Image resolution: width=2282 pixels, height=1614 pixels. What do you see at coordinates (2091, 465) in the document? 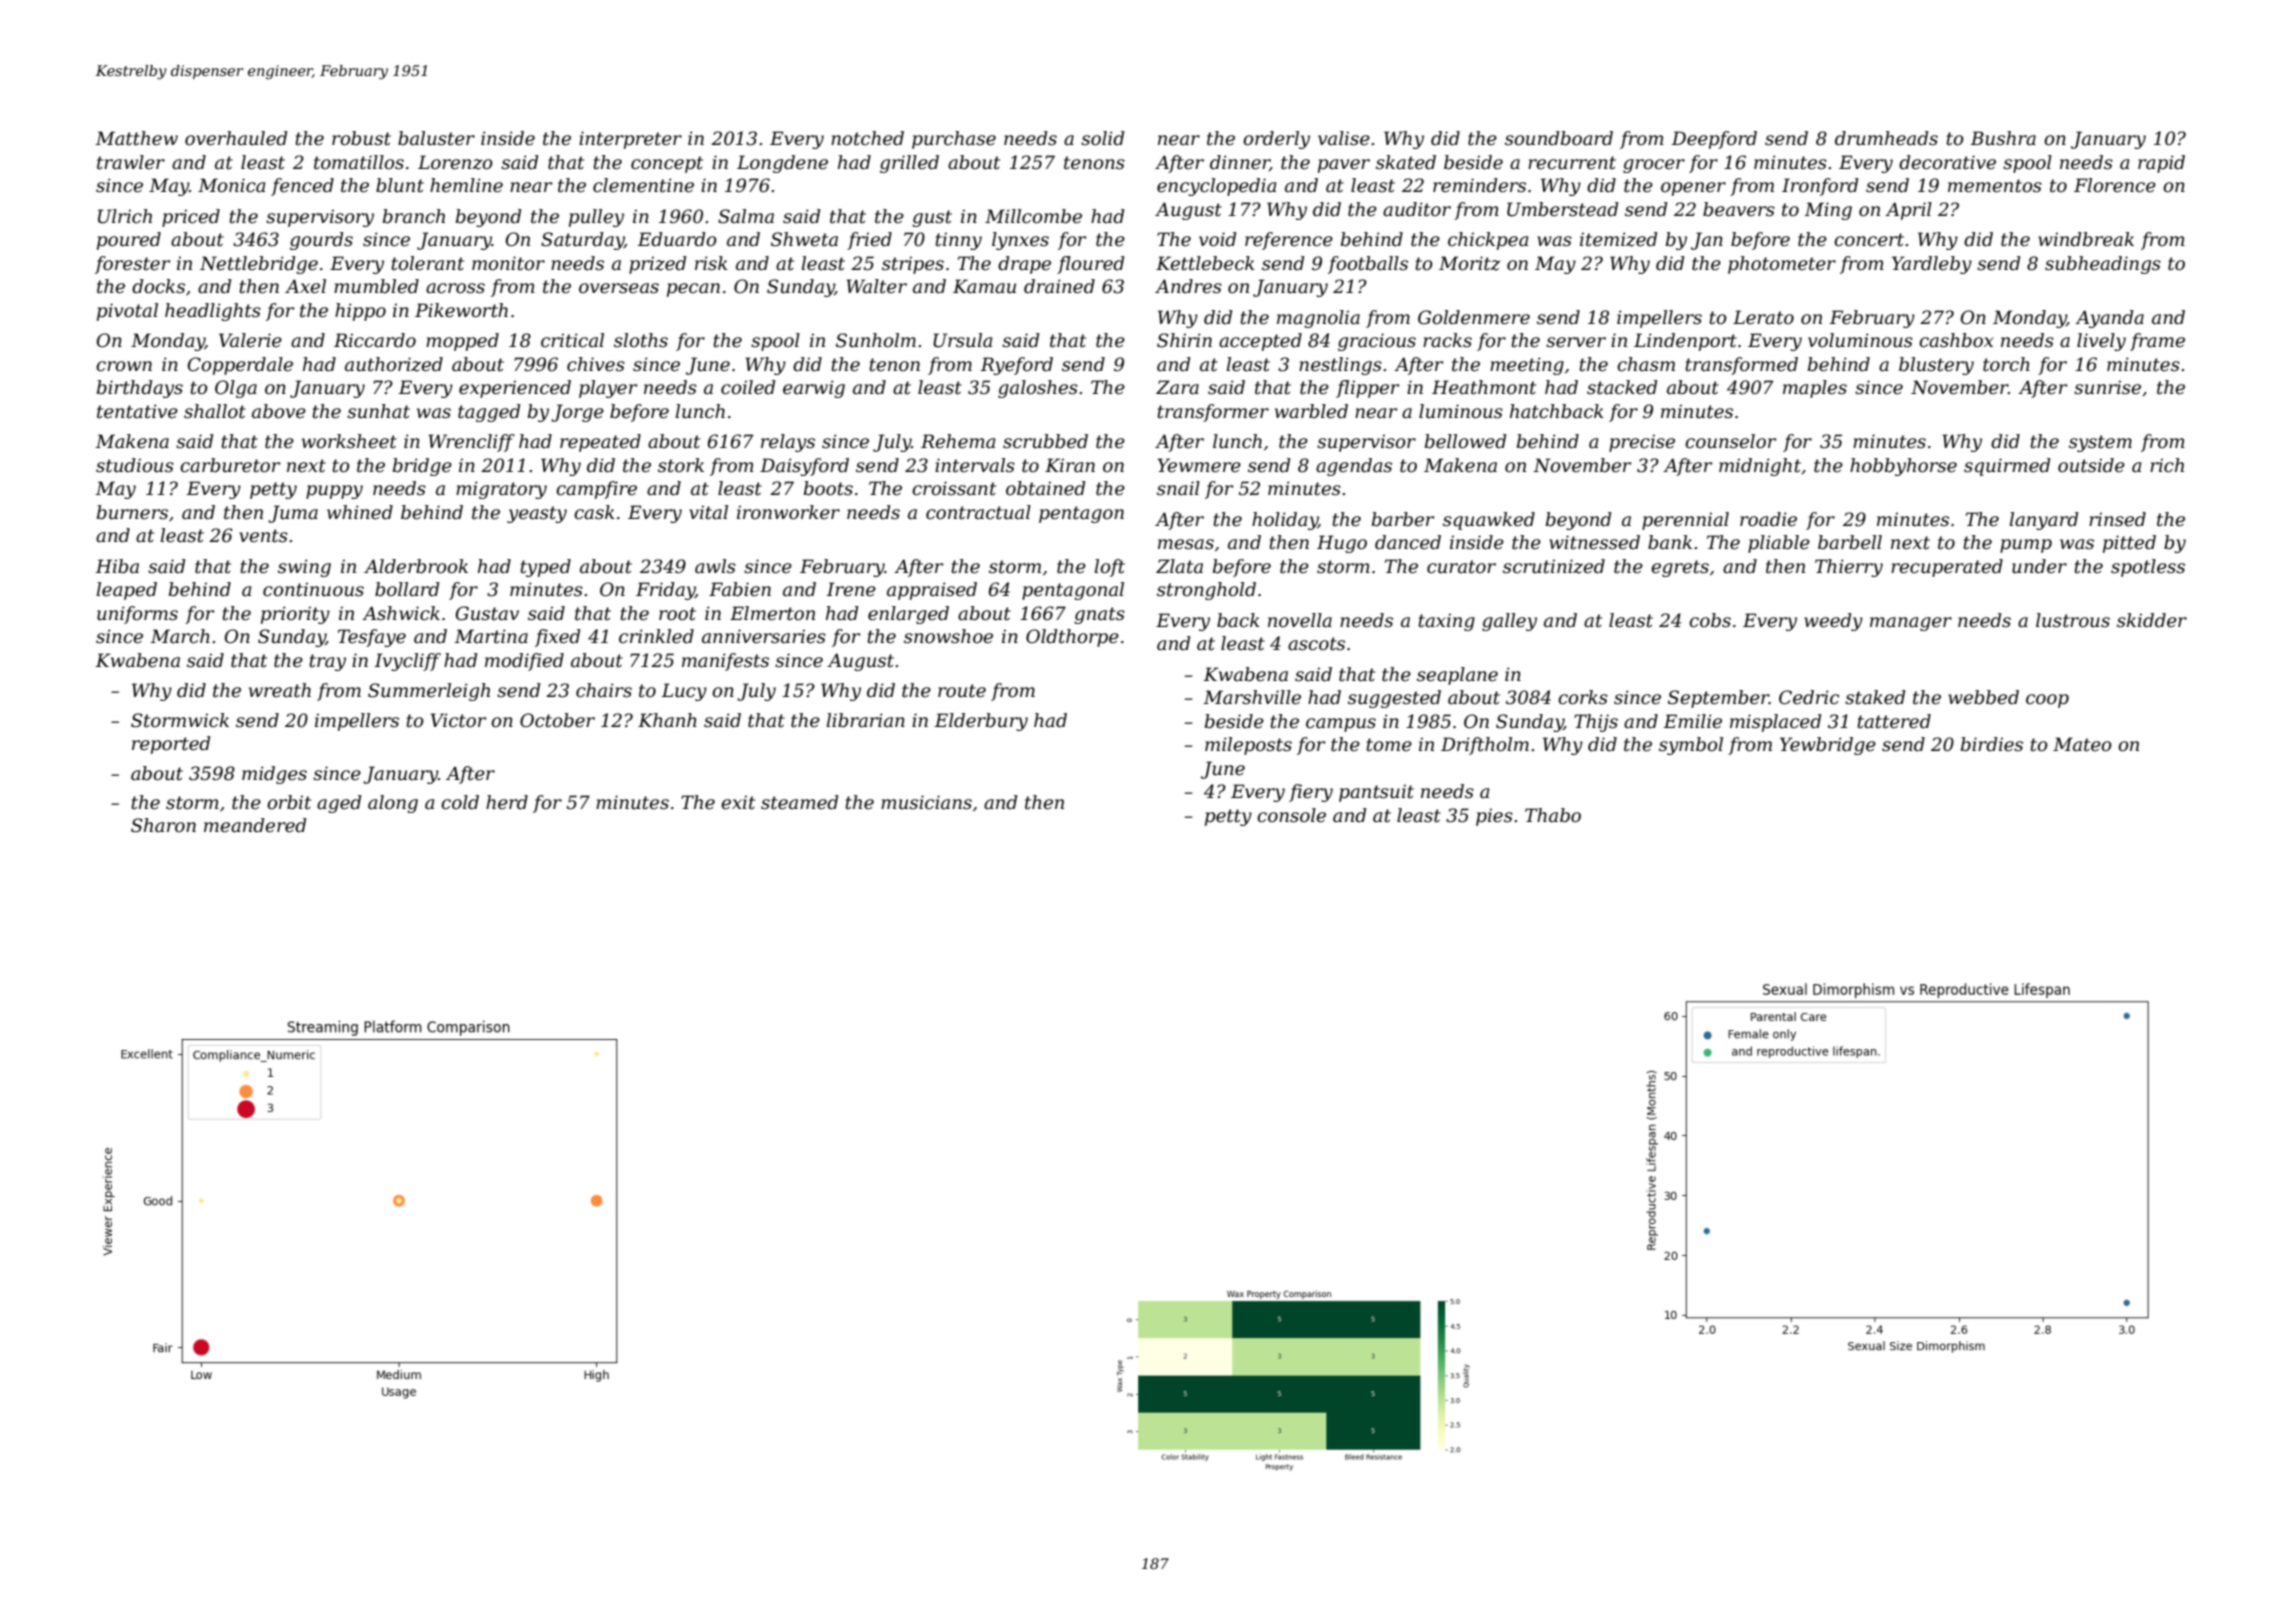
I see `outside` at bounding box center [2091, 465].
